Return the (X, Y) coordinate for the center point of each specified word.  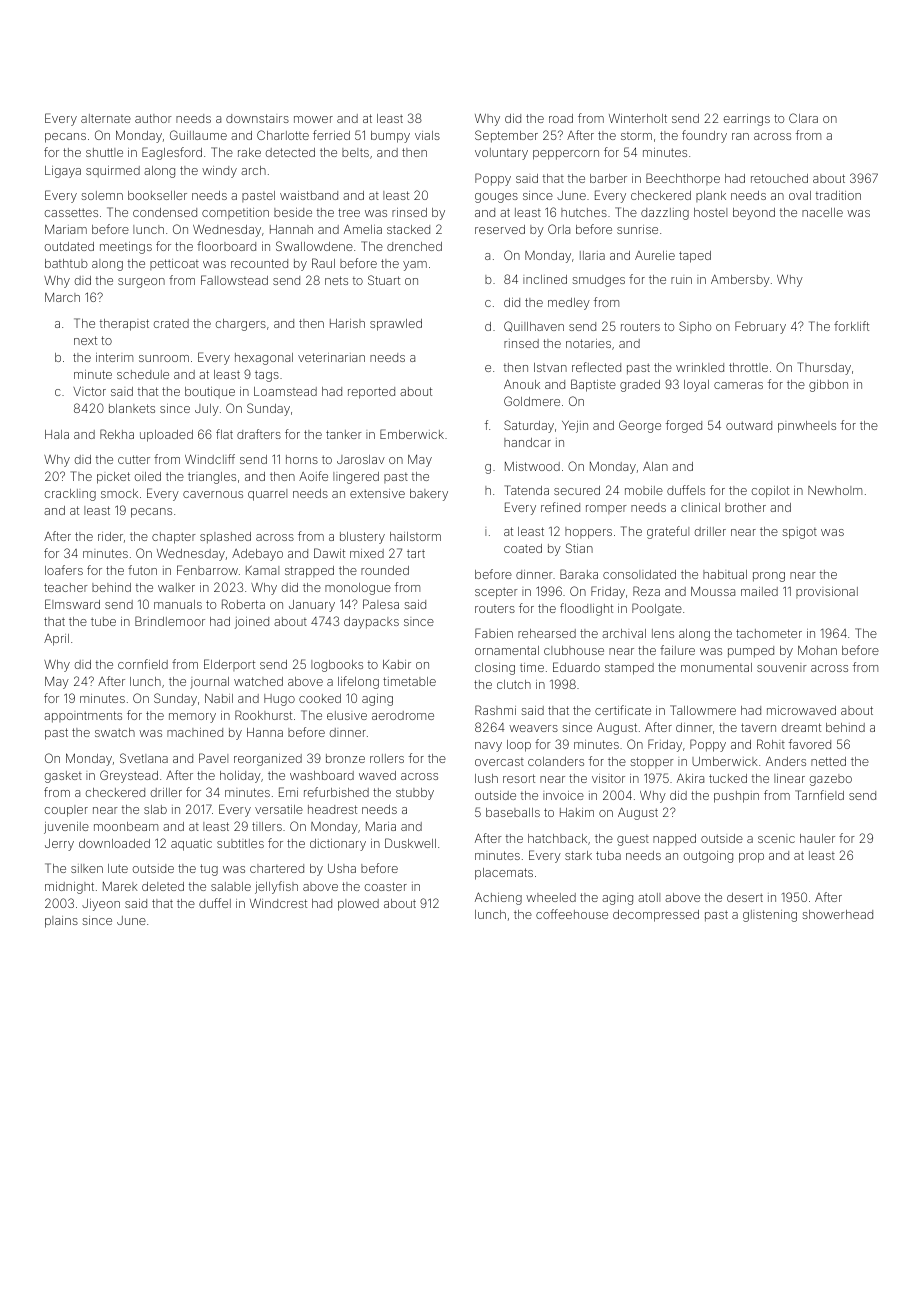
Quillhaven (534, 326)
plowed (358, 905)
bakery (429, 495)
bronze (345, 758)
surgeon (141, 283)
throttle (748, 367)
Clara (803, 118)
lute (118, 868)
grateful (668, 532)
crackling (70, 495)
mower (313, 119)
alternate (106, 118)
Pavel (213, 758)
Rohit (771, 744)
